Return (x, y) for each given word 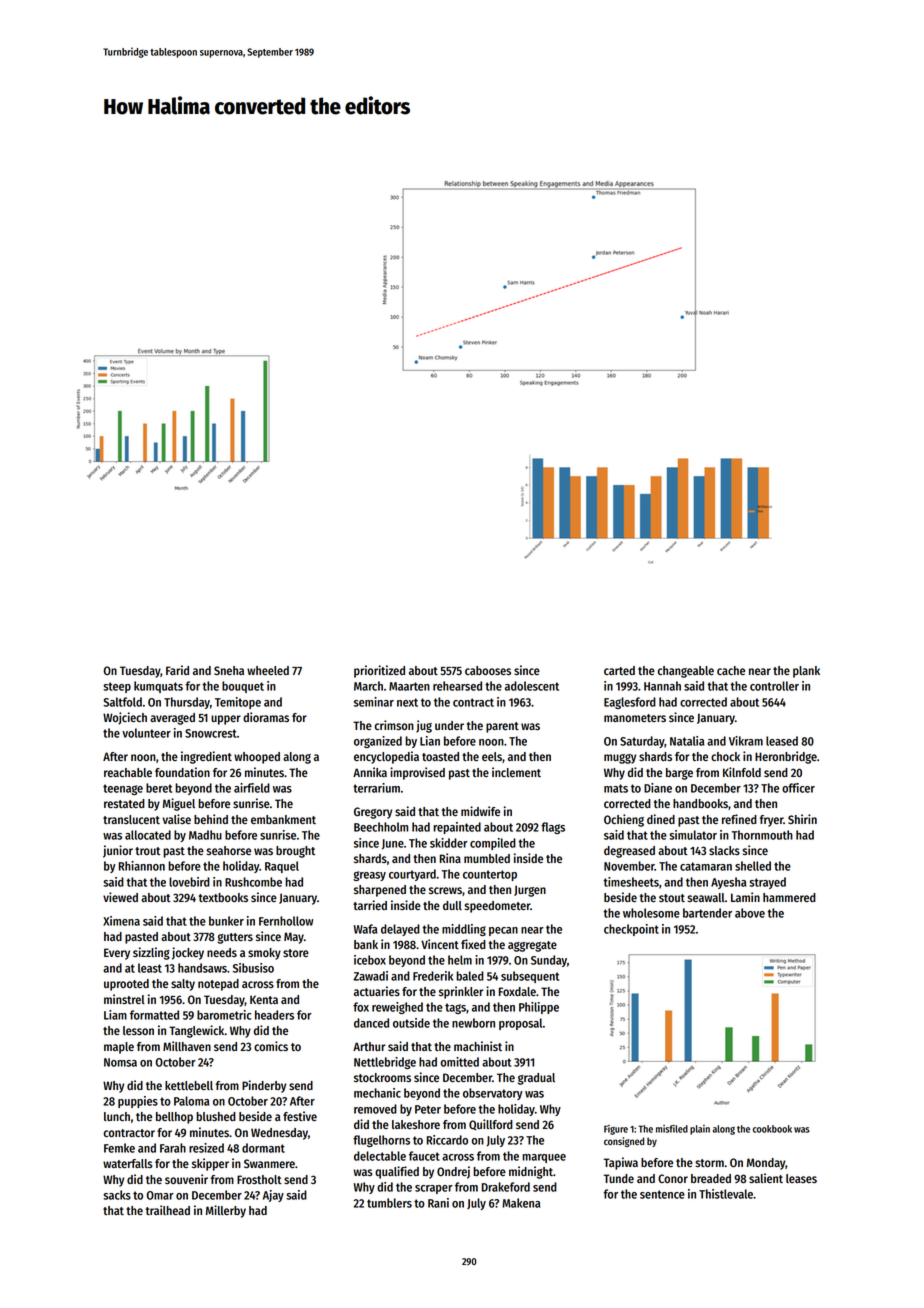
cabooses (488, 670)
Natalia (687, 741)
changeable (686, 672)
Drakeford (506, 1187)
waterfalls (128, 1163)
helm (460, 960)
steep (117, 687)
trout (147, 851)
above (750, 913)
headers (274, 1015)
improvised (417, 773)
